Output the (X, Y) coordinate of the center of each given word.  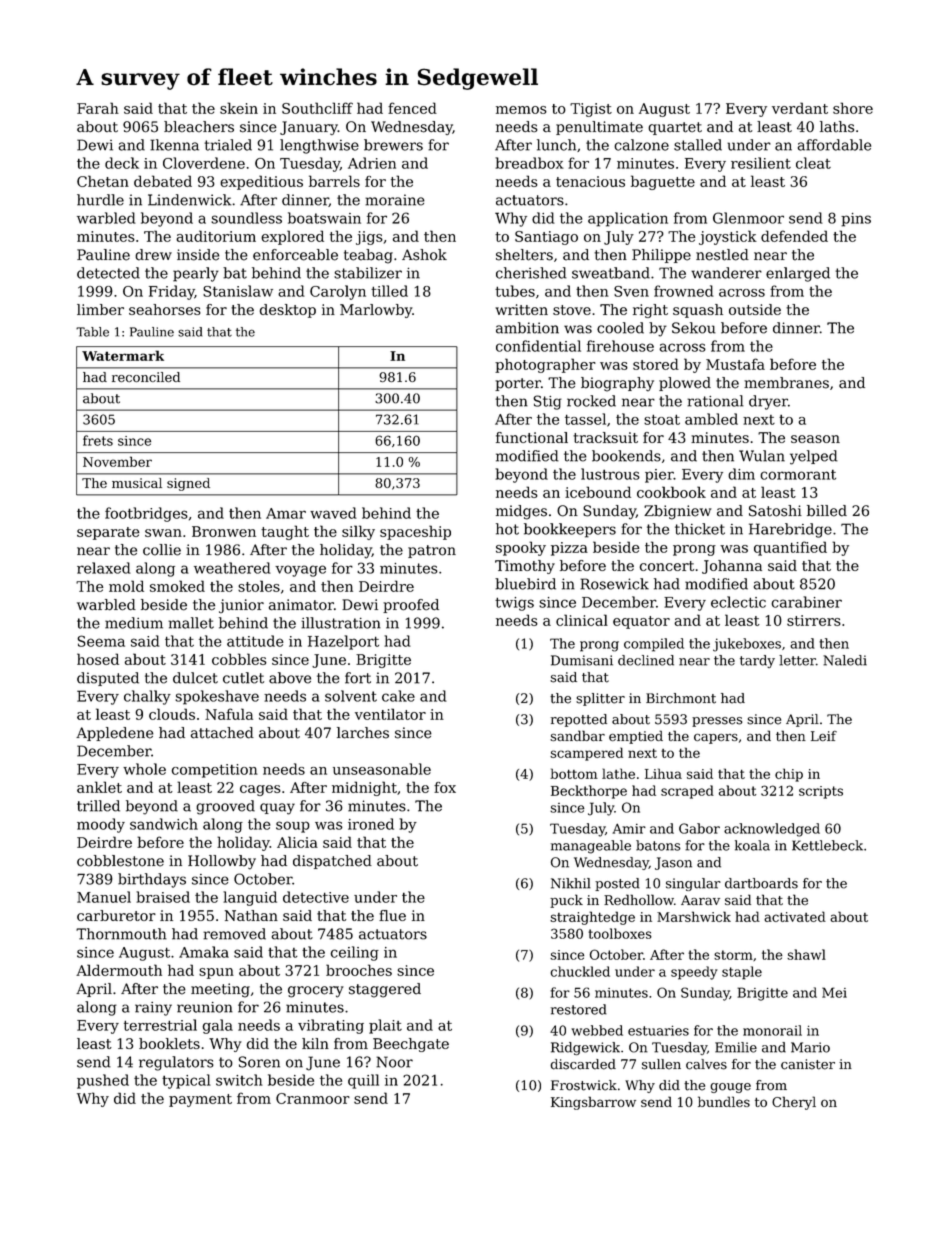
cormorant (798, 474)
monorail (772, 1030)
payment (200, 1100)
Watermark (123, 355)
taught (285, 532)
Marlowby (376, 311)
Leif (824, 736)
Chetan (103, 181)
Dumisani (582, 660)
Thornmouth (121, 934)
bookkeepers (570, 530)
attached (222, 733)
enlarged (798, 274)
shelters (524, 255)
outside (755, 309)
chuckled (580, 971)
